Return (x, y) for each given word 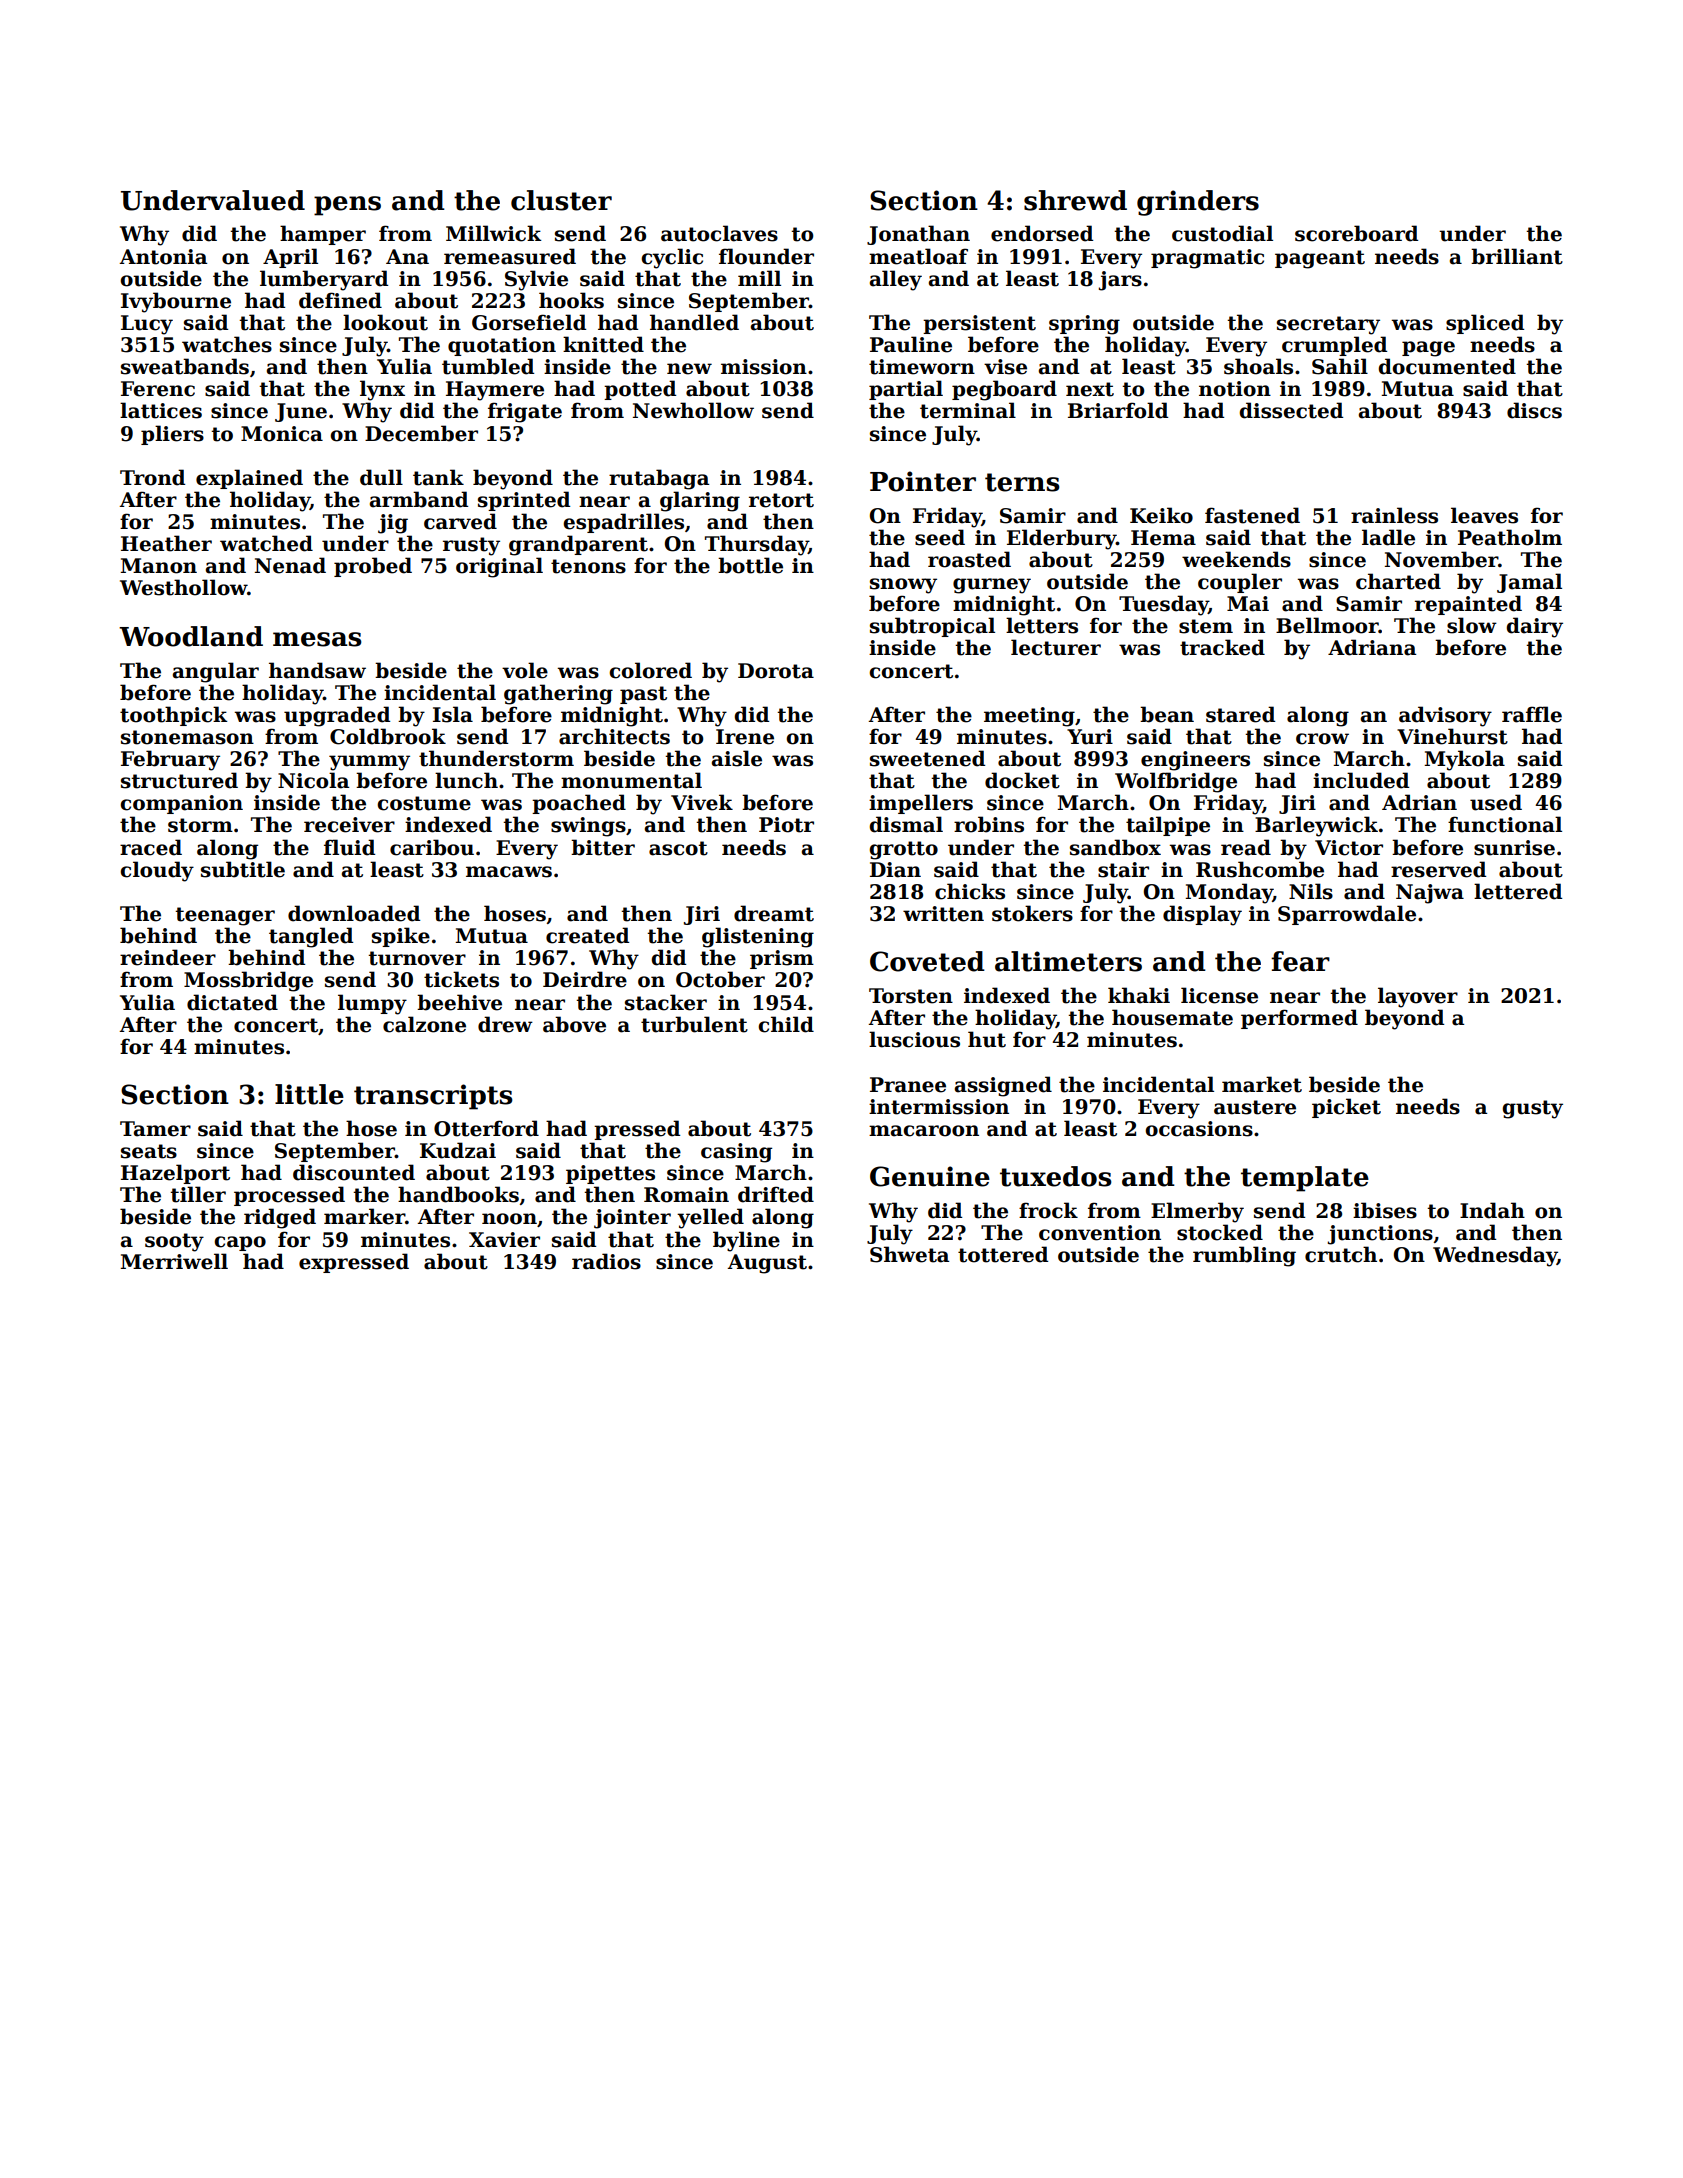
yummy (369, 763)
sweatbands (185, 366)
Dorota (776, 671)
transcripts (433, 1097)
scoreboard (1356, 233)
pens (347, 206)
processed (289, 1196)
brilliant (1517, 256)
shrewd (1075, 200)
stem (1206, 626)
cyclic (672, 258)
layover (1418, 997)
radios (606, 1261)
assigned (1003, 1086)
